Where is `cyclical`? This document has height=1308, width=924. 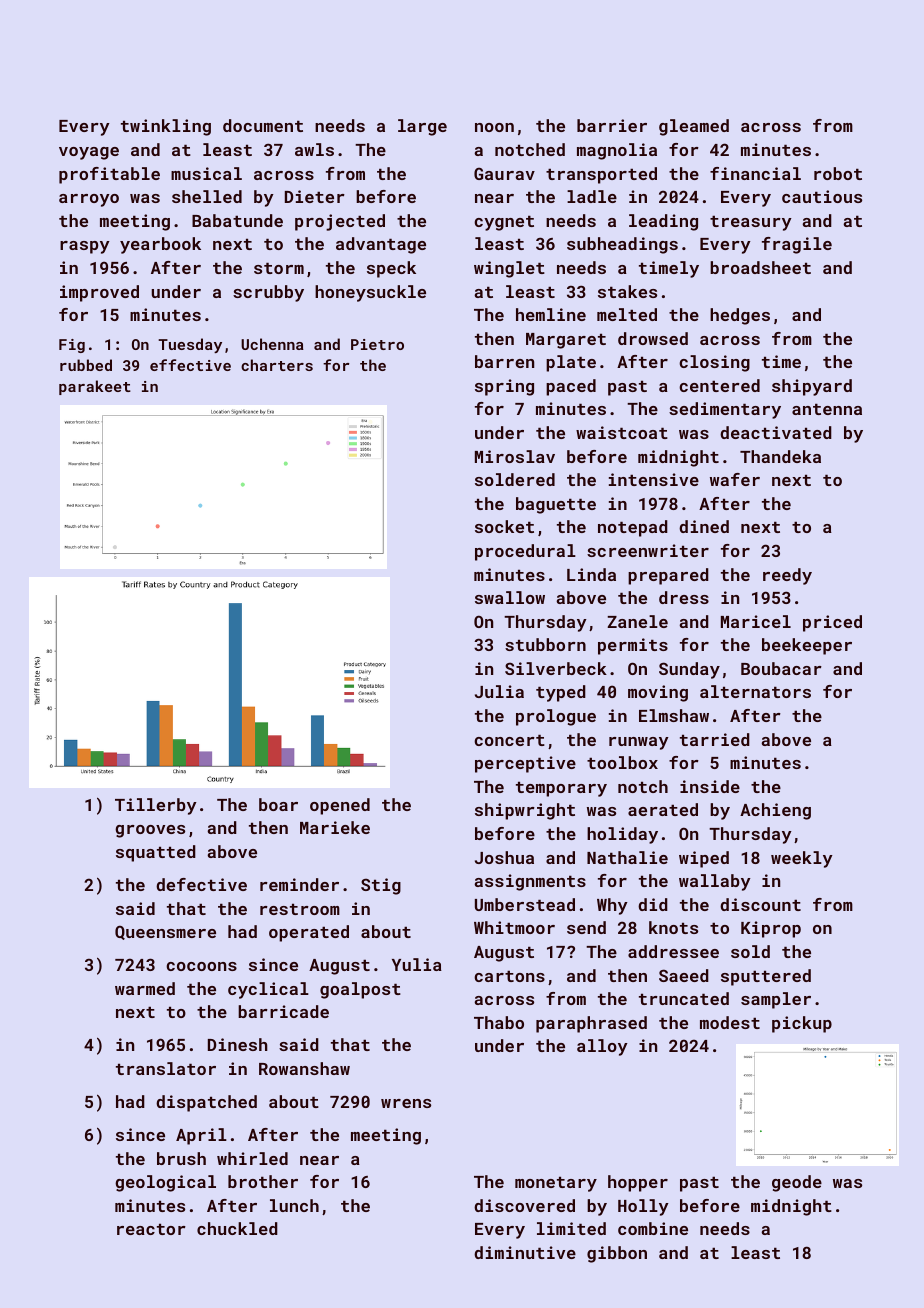
cyclical is located at coordinates (268, 990).
